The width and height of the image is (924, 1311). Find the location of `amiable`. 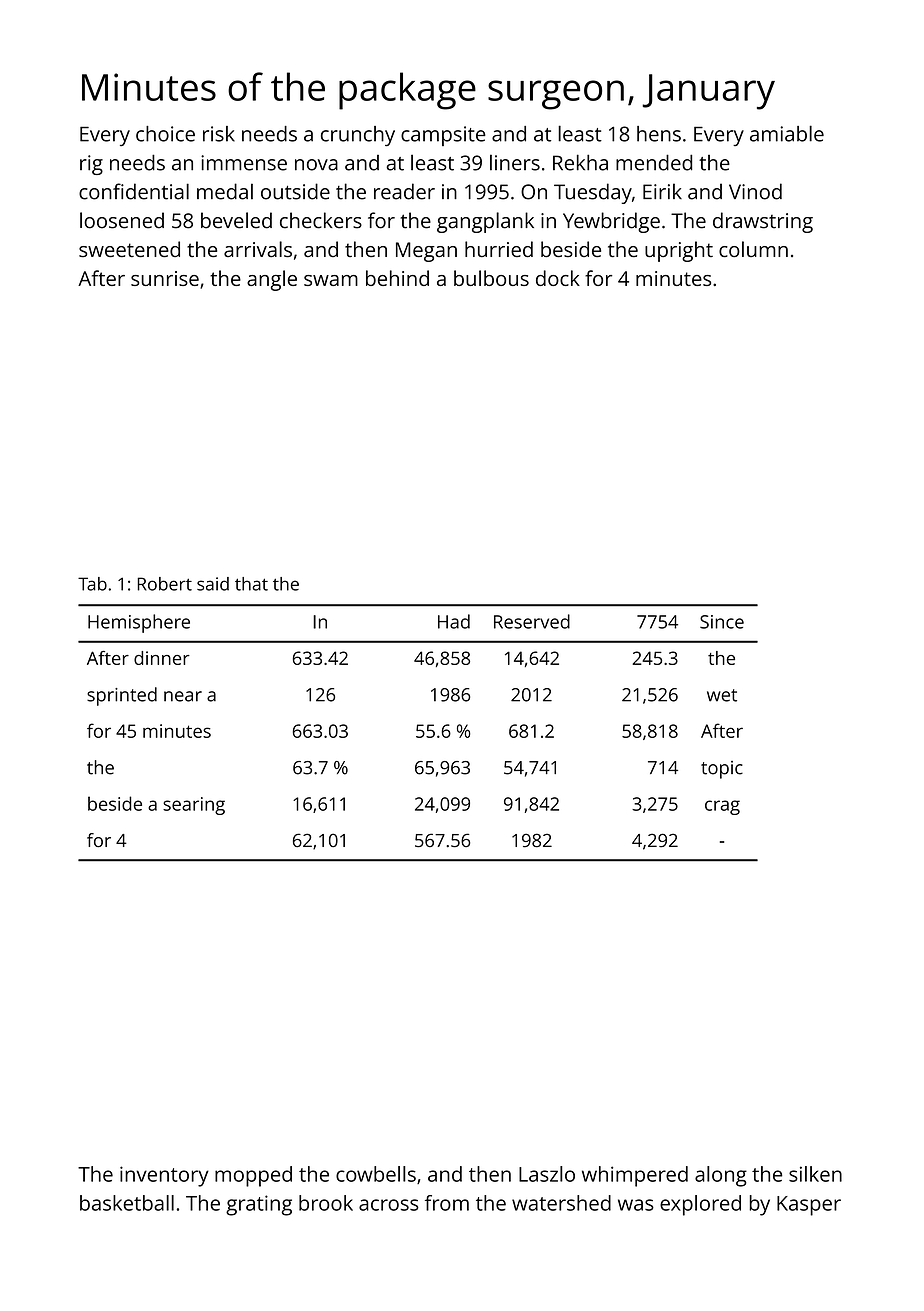

amiable is located at coordinates (787, 133).
